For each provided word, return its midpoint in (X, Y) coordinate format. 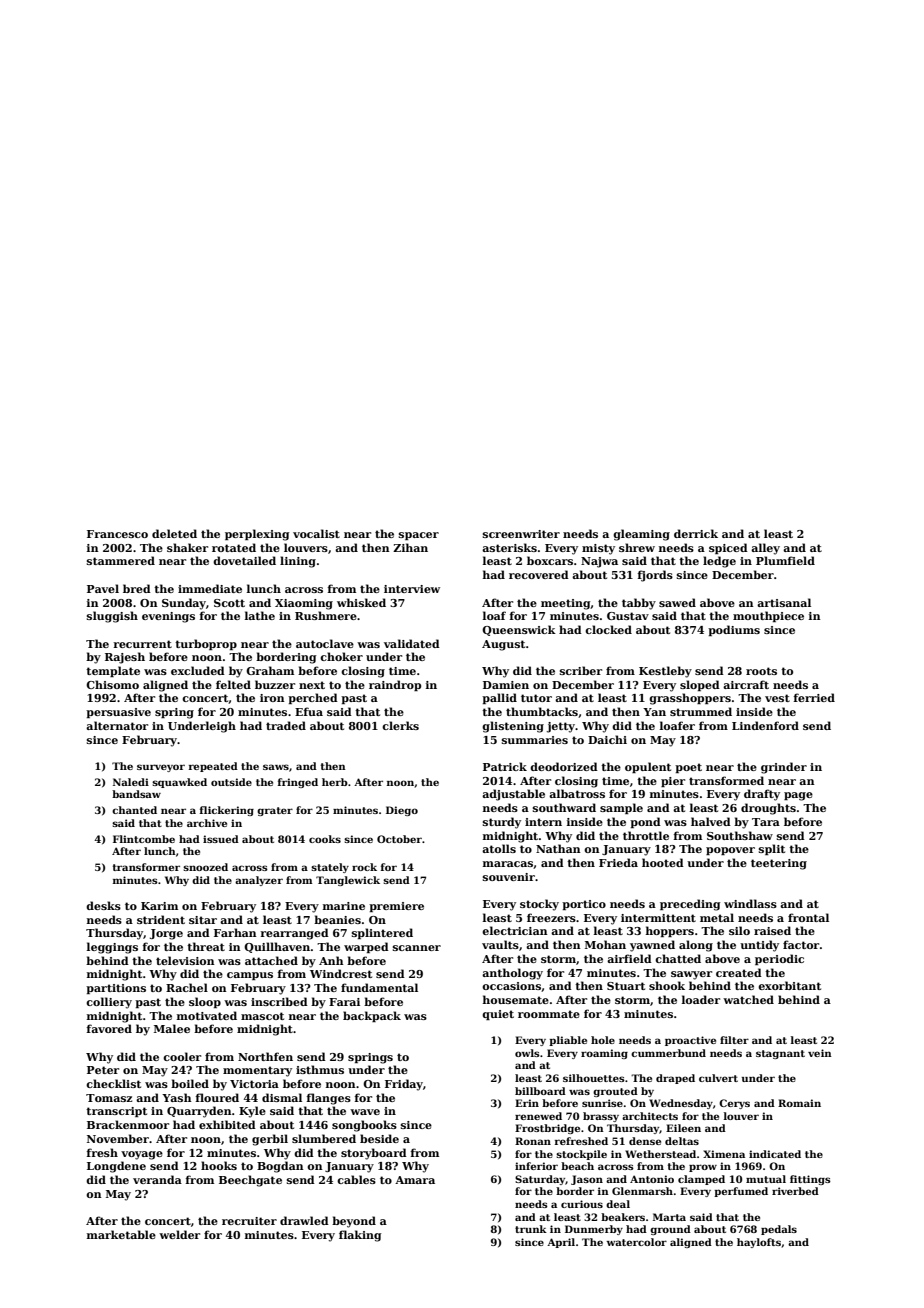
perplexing (257, 535)
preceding (690, 905)
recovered (539, 574)
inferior (536, 1166)
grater (275, 811)
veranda (157, 1179)
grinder (784, 768)
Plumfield (785, 560)
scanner (417, 948)
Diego (402, 811)
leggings (112, 948)
